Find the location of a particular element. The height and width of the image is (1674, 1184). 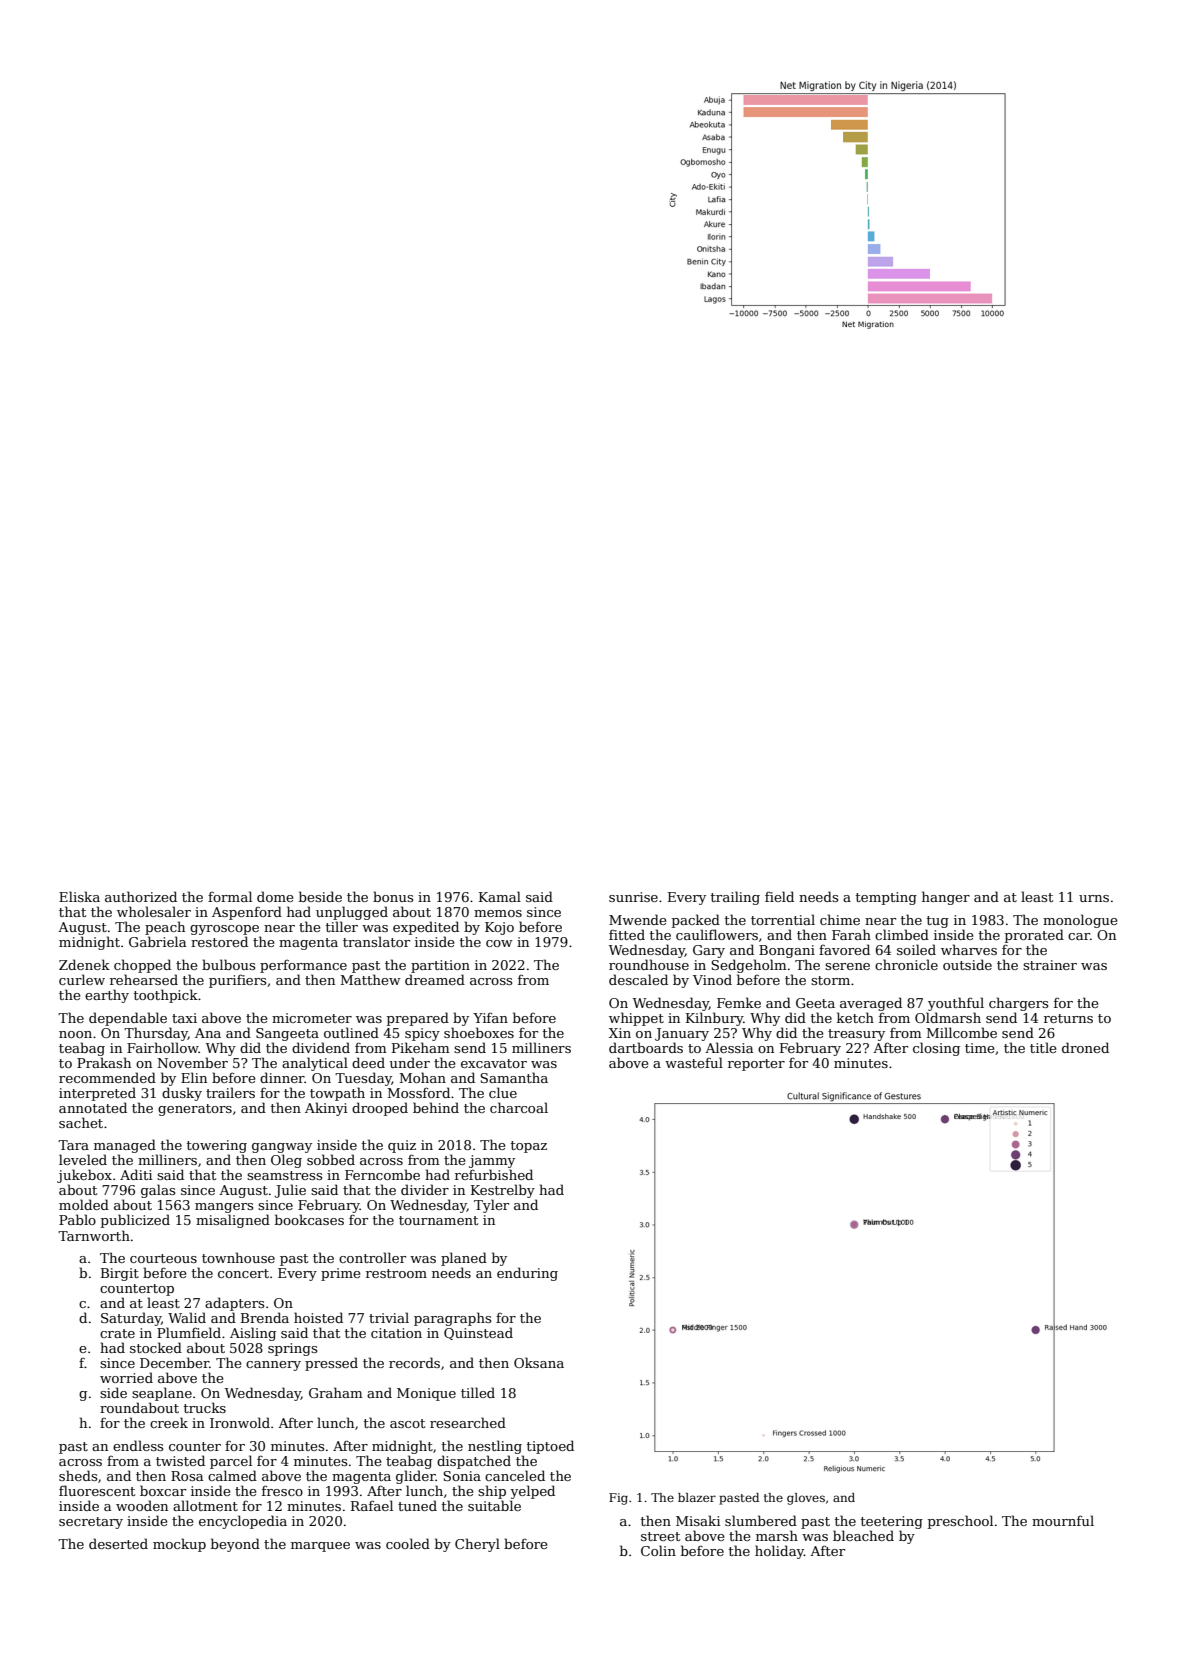

reporter is located at coordinates (756, 1065).
